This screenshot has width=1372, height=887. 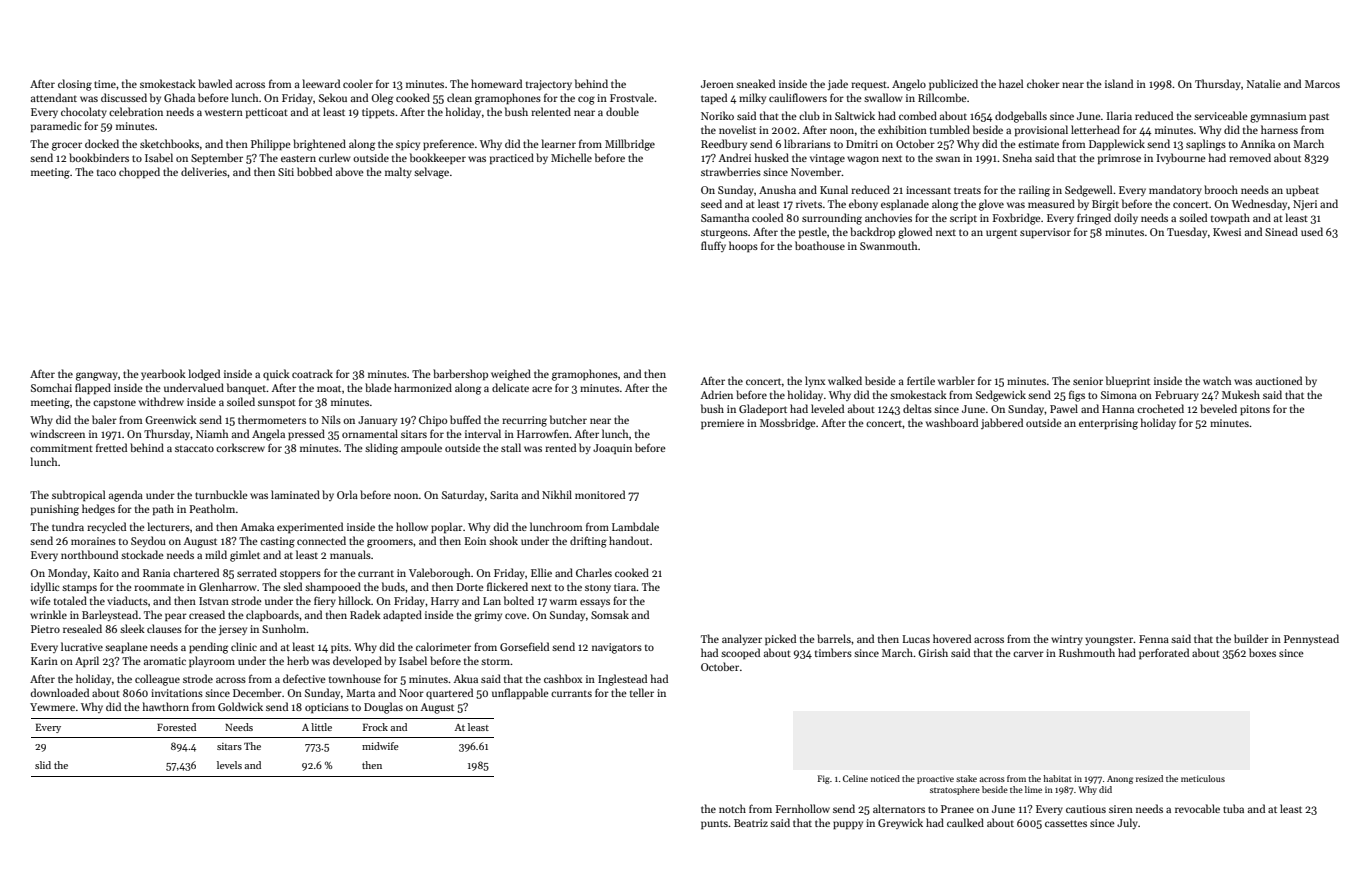 What do you see at coordinates (286, 172) in the screenshot?
I see `Siti` at bounding box center [286, 172].
